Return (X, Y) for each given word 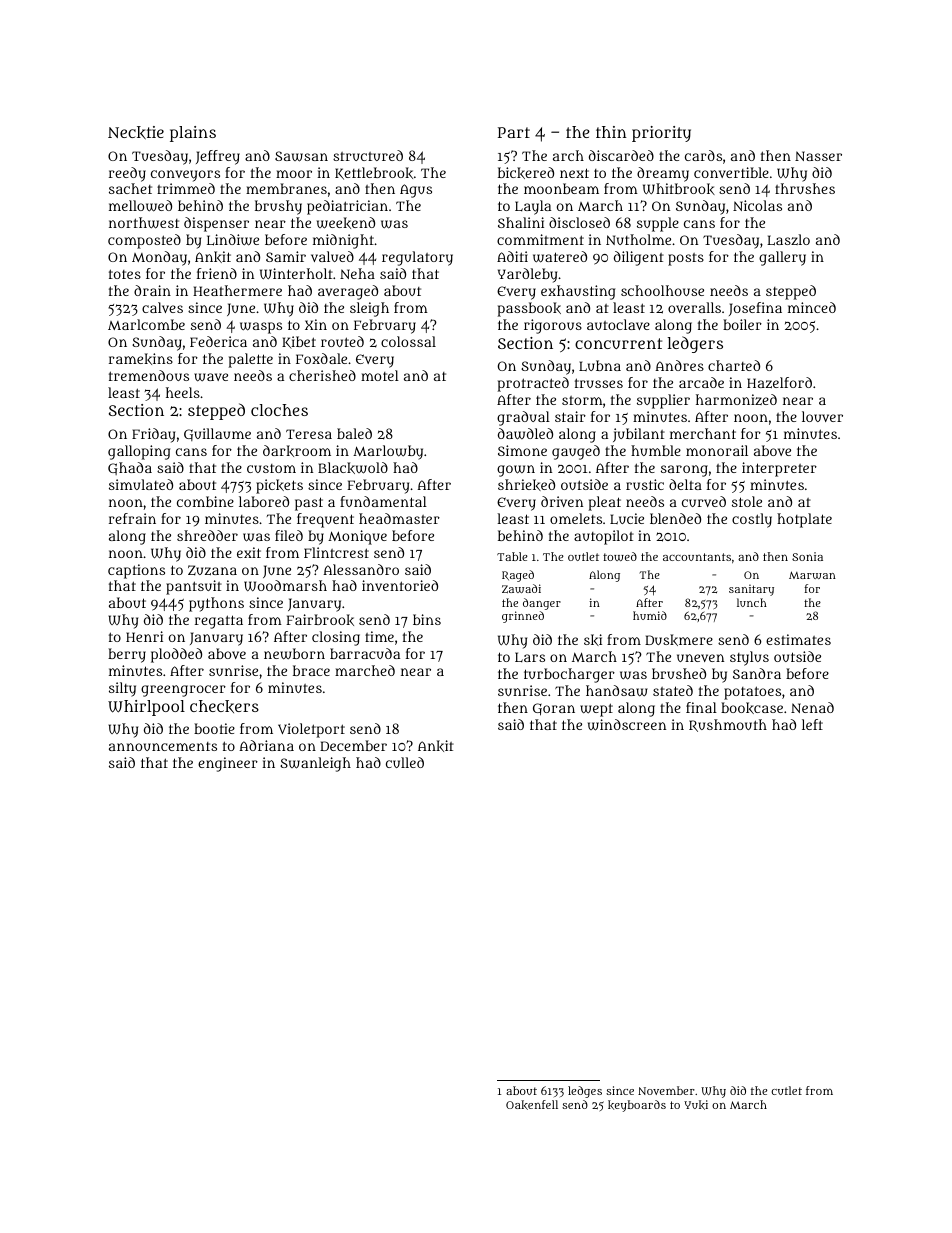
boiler (742, 324)
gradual (523, 418)
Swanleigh (315, 764)
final (701, 707)
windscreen (627, 725)
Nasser (818, 156)
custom (271, 468)
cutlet (787, 1090)
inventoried (400, 585)
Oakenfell (532, 1105)
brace (311, 670)
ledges (585, 1092)
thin (611, 132)
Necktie (136, 133)
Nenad (812, 707)
